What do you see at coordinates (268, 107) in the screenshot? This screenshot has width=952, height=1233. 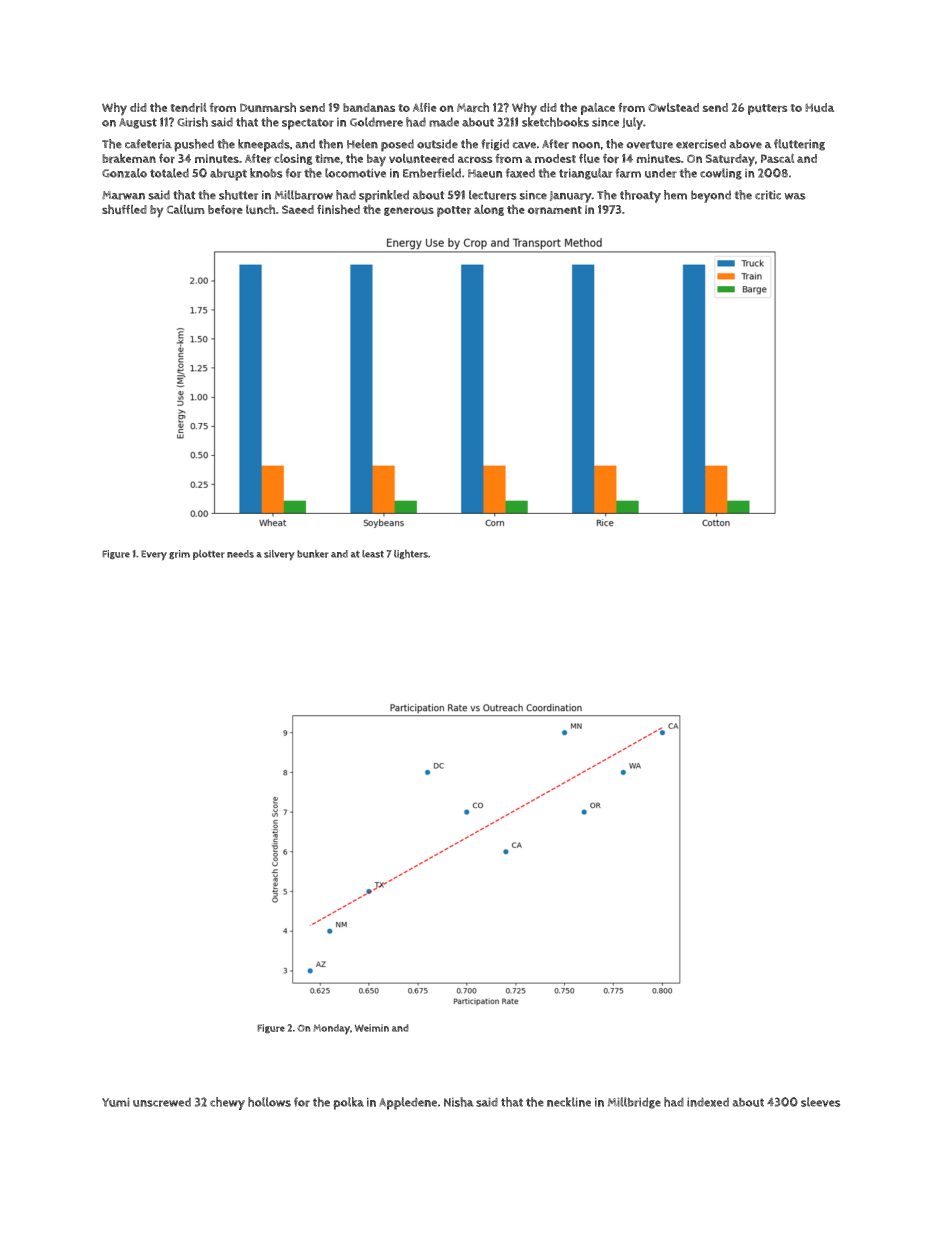 I see `Dunmarsh` at bounding box center [268, 107].
